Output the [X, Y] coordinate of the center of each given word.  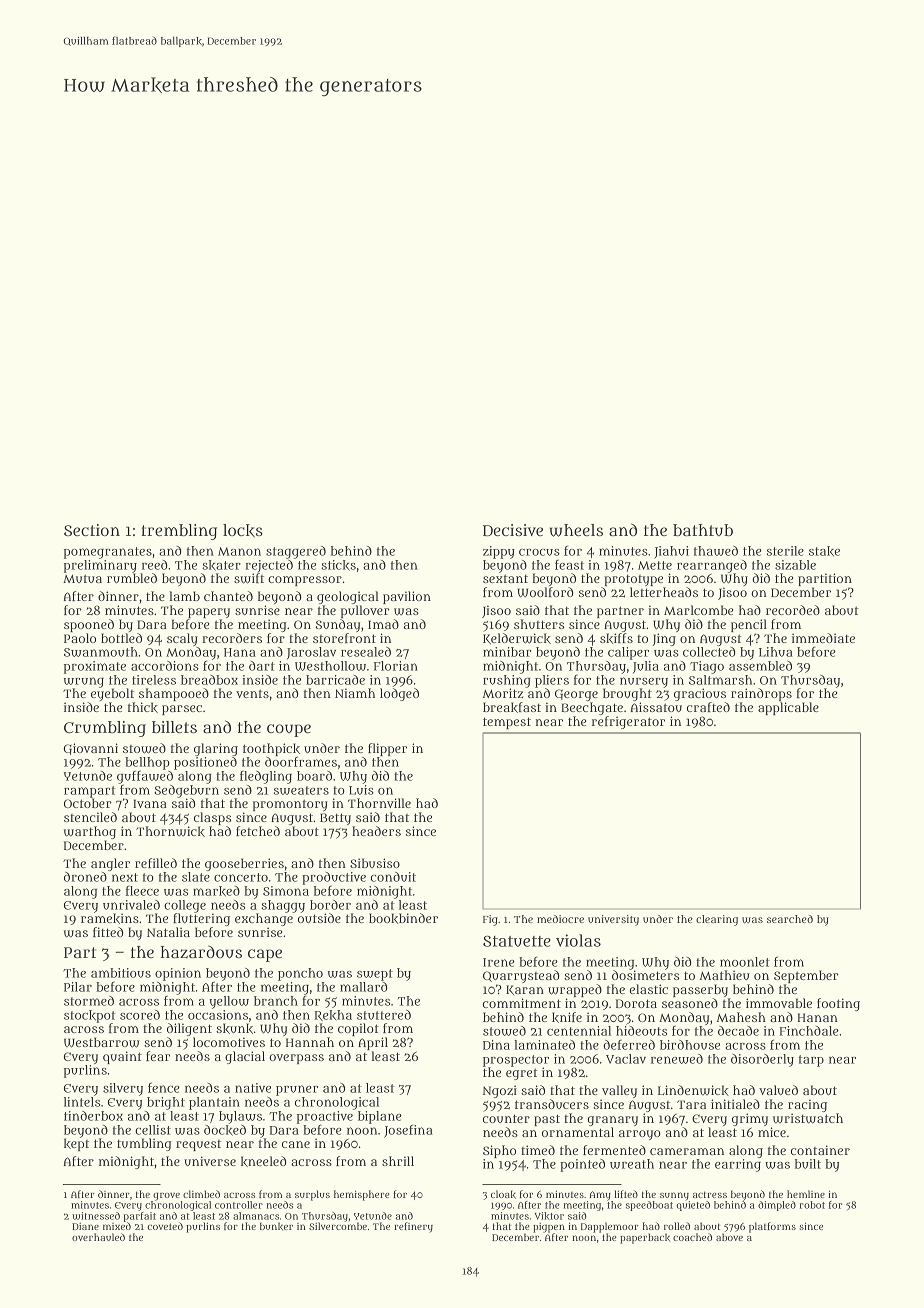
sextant [505, 578]
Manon [239, 551]
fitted [108, 932]
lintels [82, 1102]
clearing [717, 920]
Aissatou [656, 707]
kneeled [264, 1161]
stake [824, 551]
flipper [387, 749]
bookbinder [403, 918]
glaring [216, 749]
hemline [806, 1194]
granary [612, 1121]
